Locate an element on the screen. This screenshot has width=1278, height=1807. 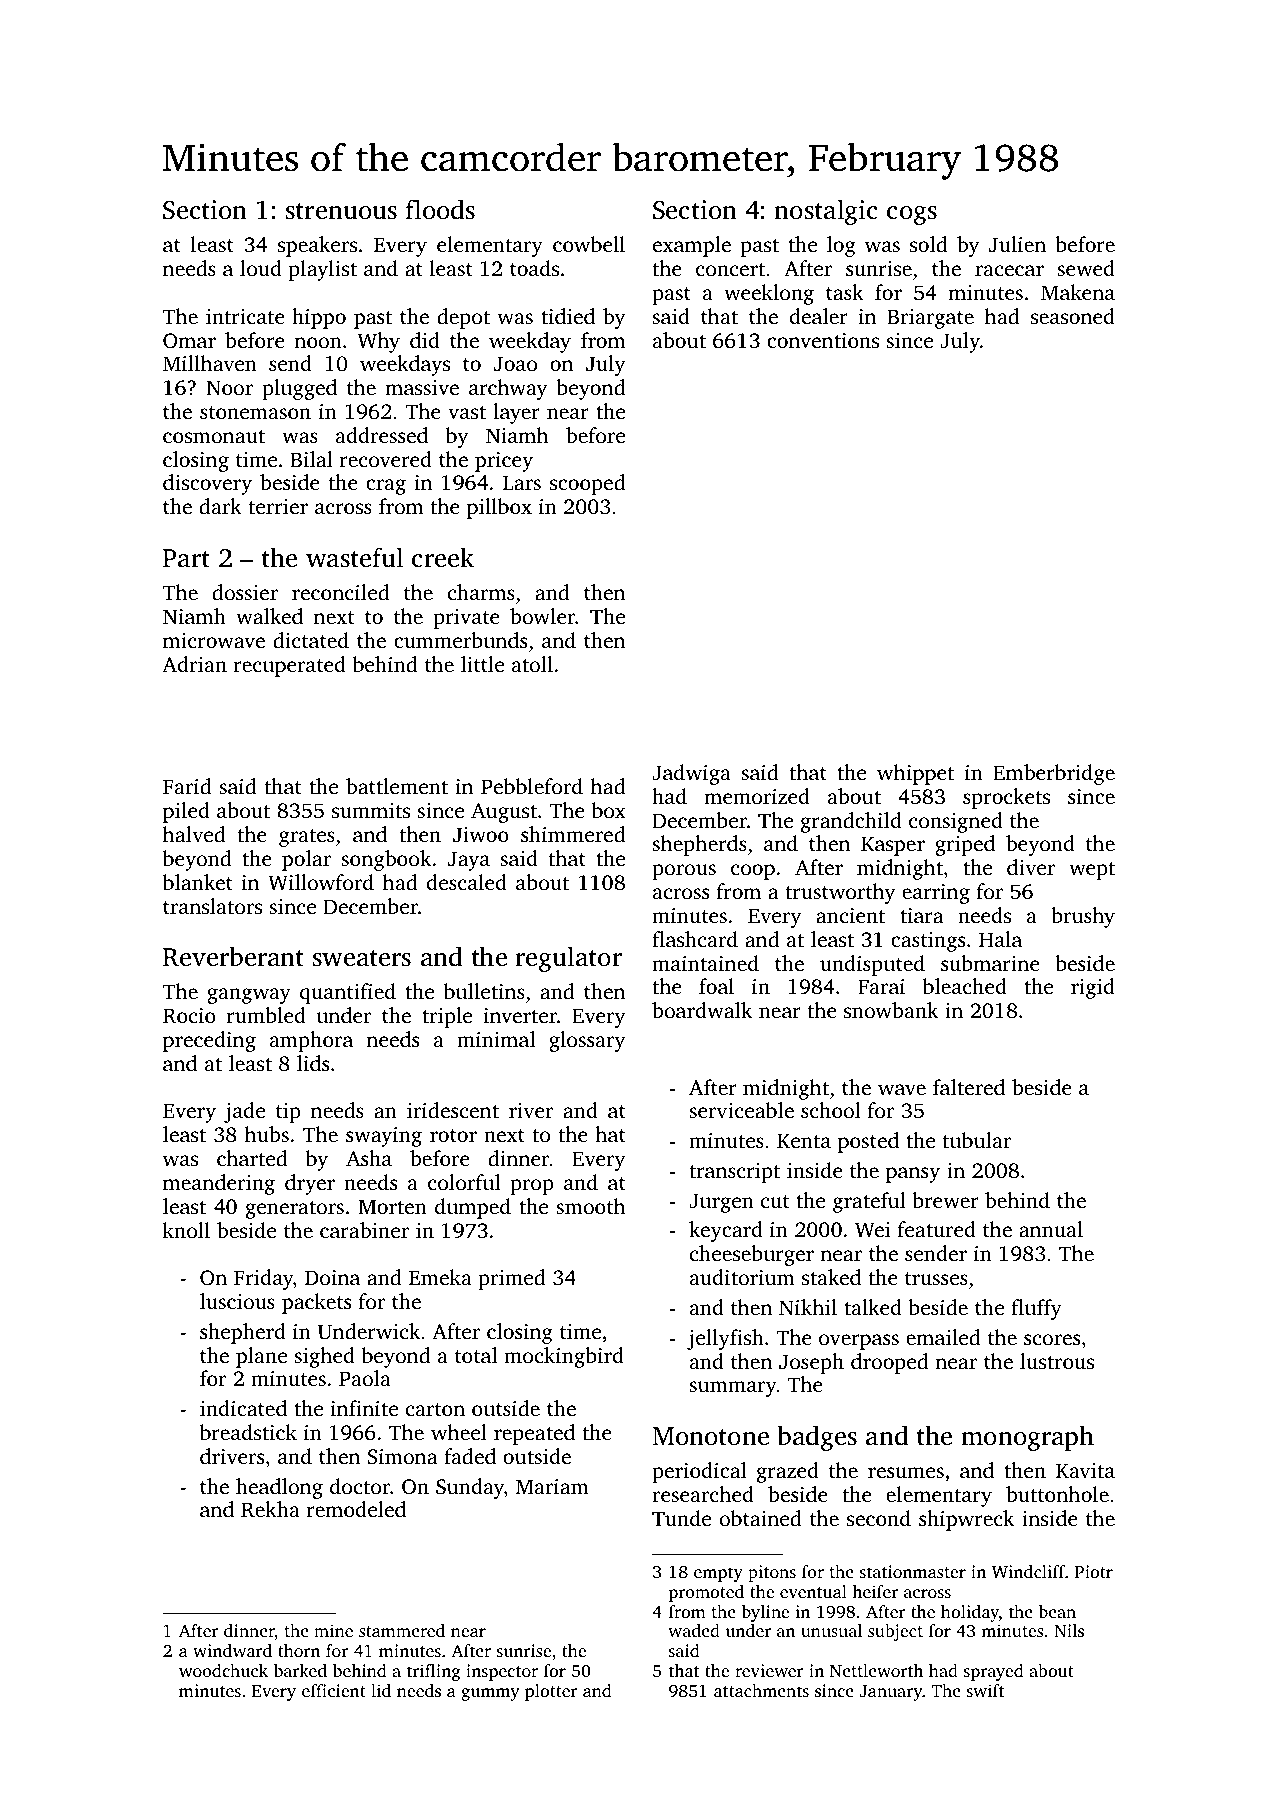
waded is located at coordinates (694, 1630).
